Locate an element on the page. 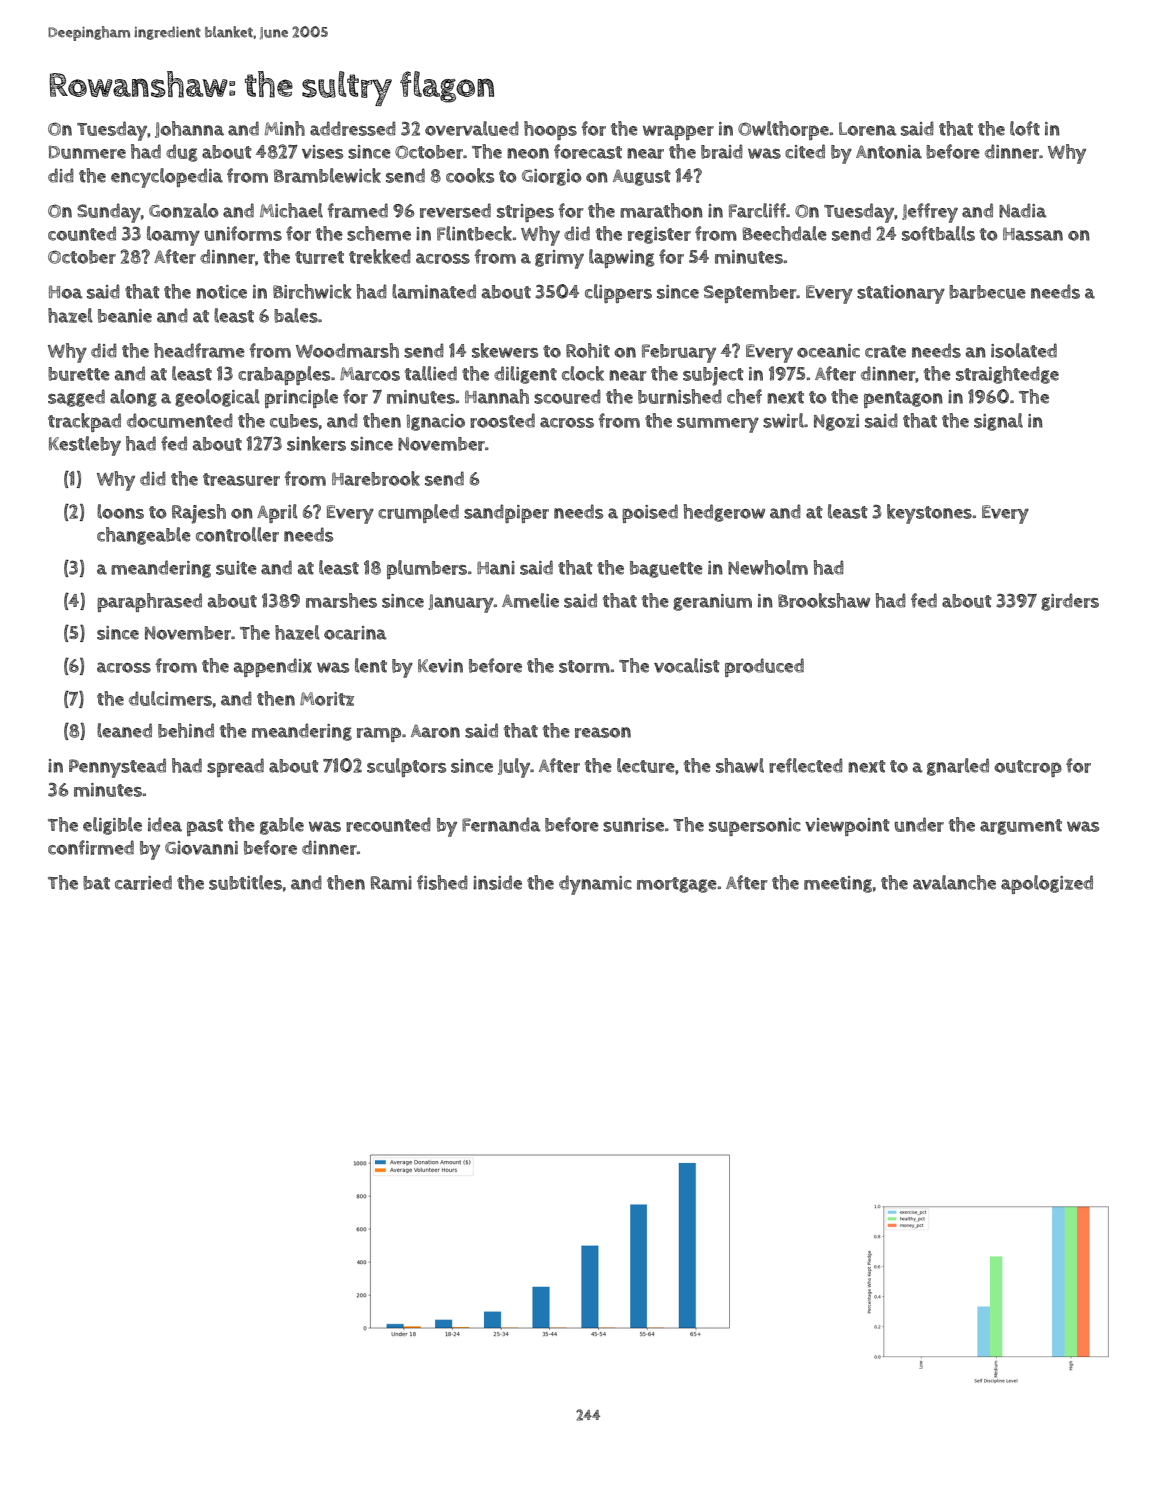 Image resolution: width=1152 pixels, height=1491 pixels. crate is located at coordinates (885, 351).
